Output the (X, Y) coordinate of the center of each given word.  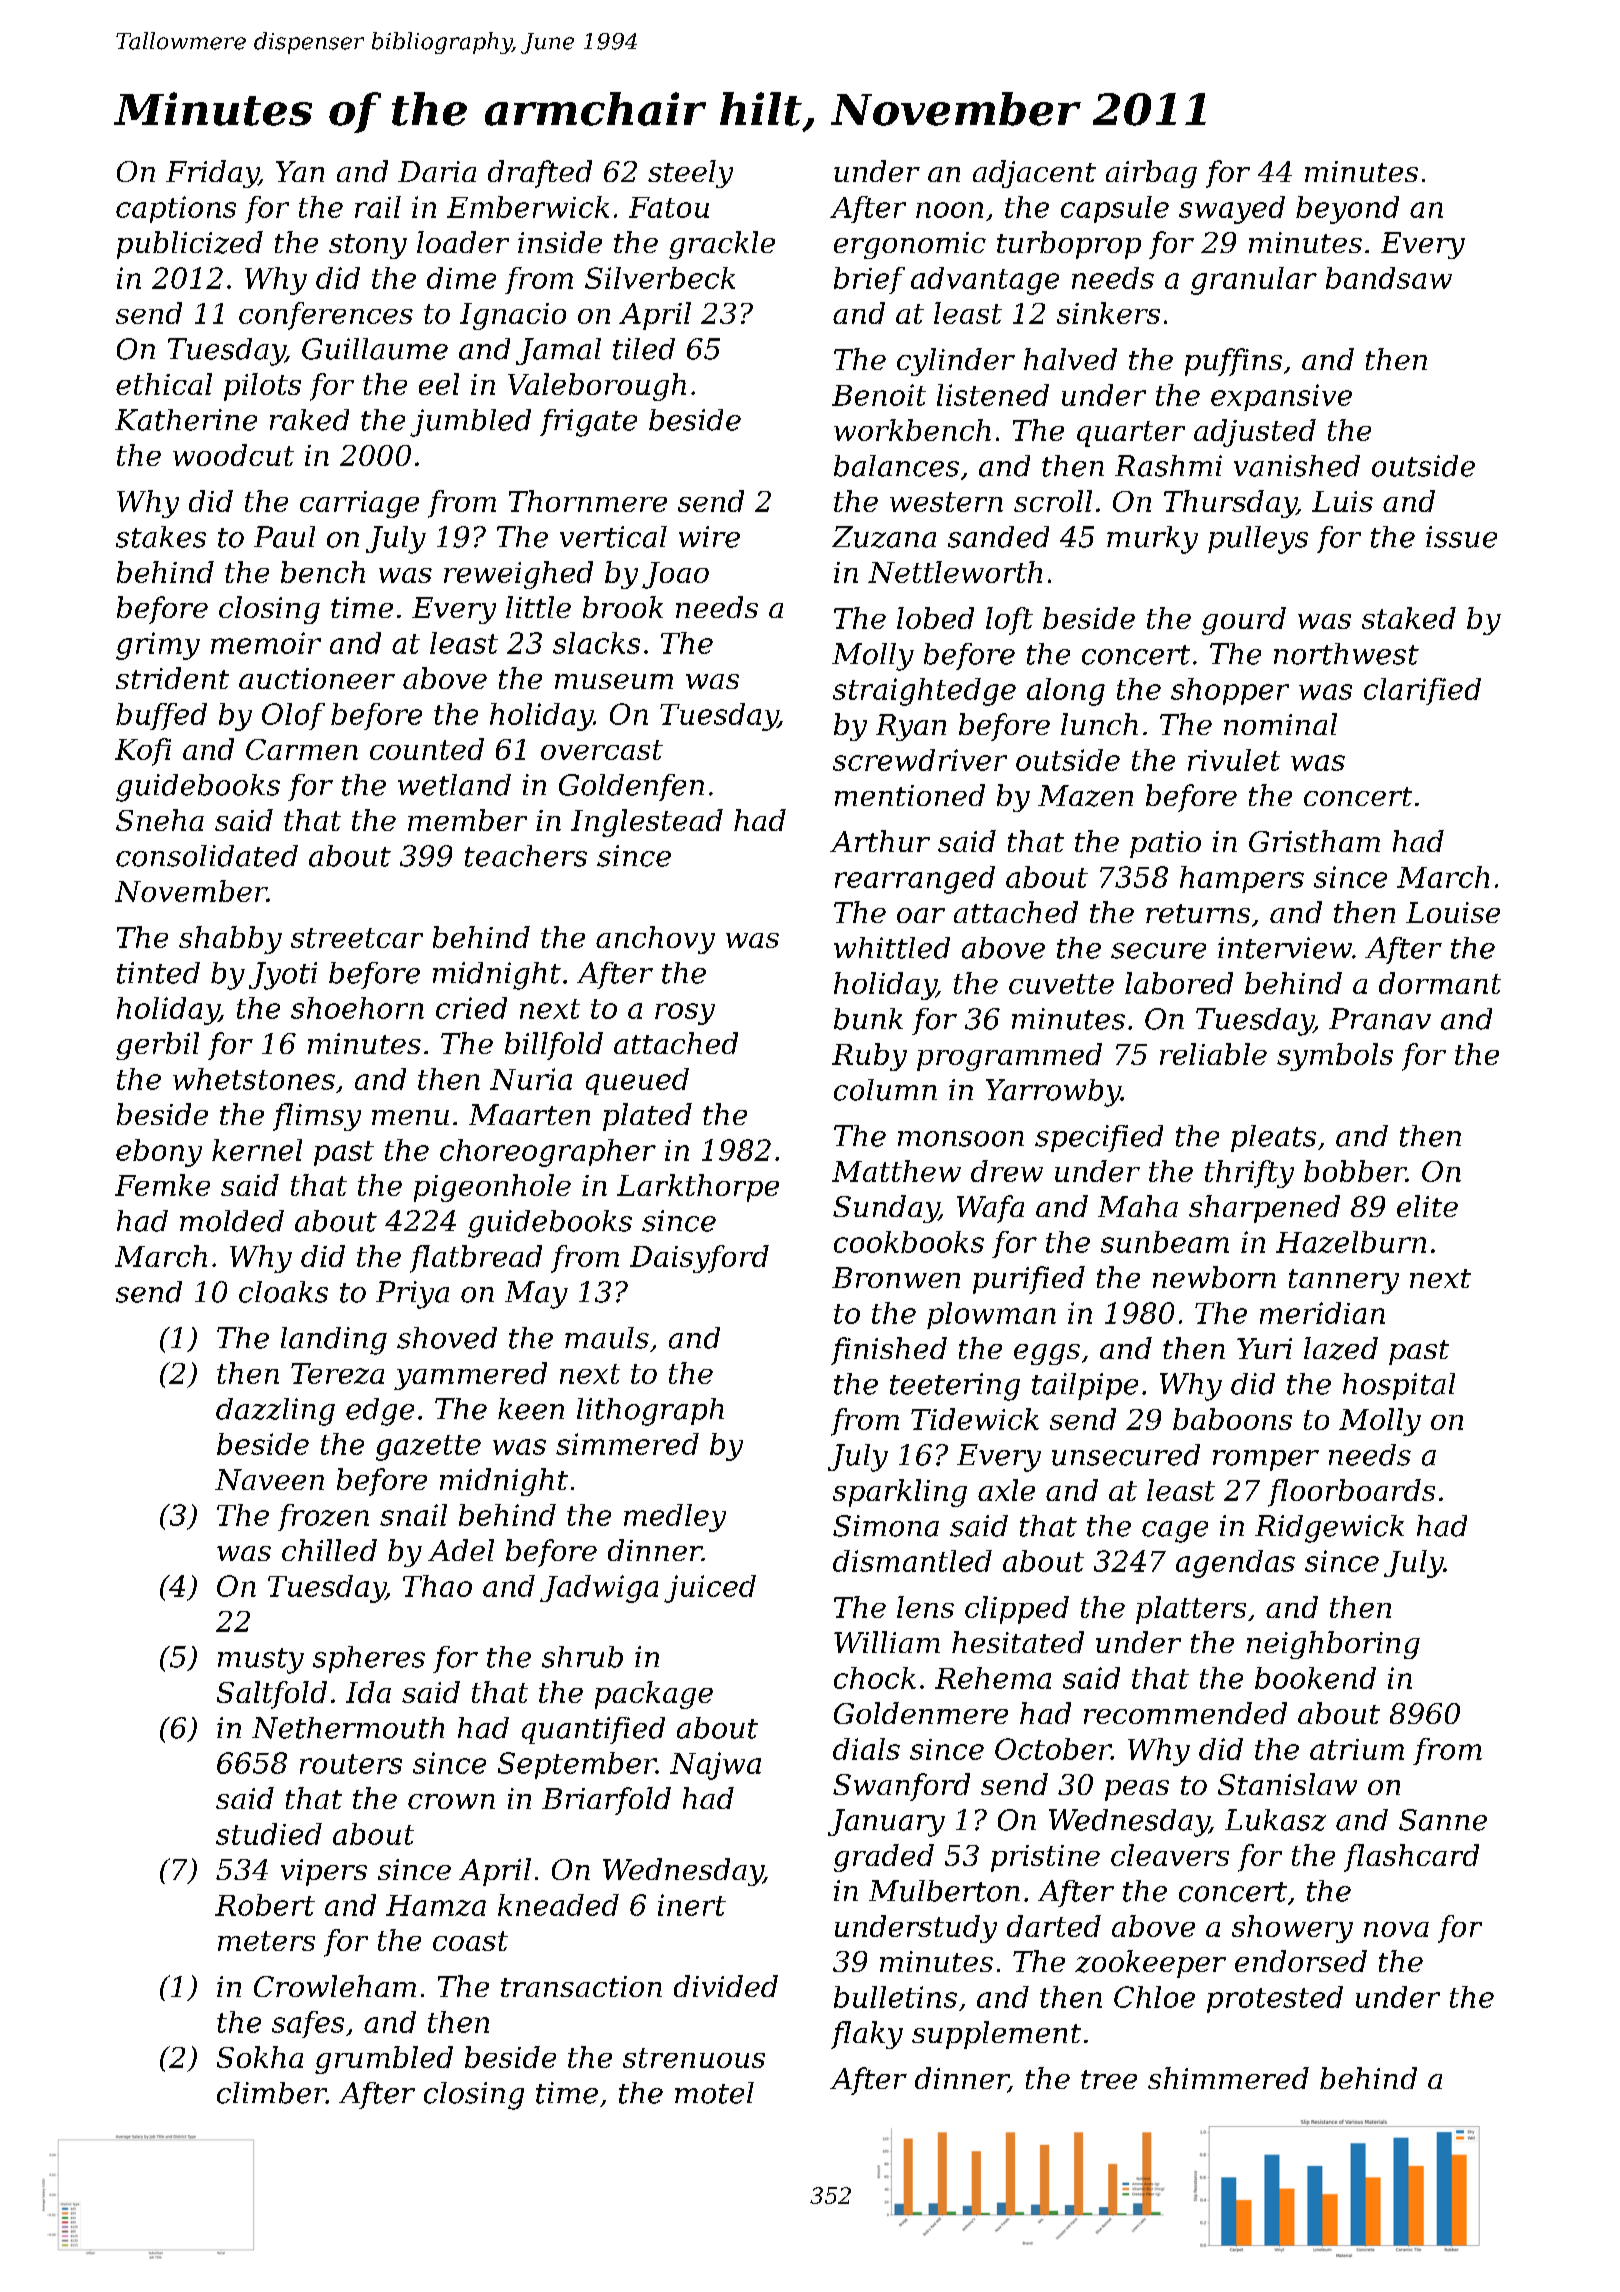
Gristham (1314, 841)
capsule (1115, 209)
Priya (412, 1295)
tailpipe (1085, 1386)
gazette (428, 1448)
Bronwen (896, 1277)
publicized (190, 245)
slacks (596, 643)
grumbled (384, 2060)
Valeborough (597, 387)
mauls (607, 1338)
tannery (1344, 1281)
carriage (359, 504)
